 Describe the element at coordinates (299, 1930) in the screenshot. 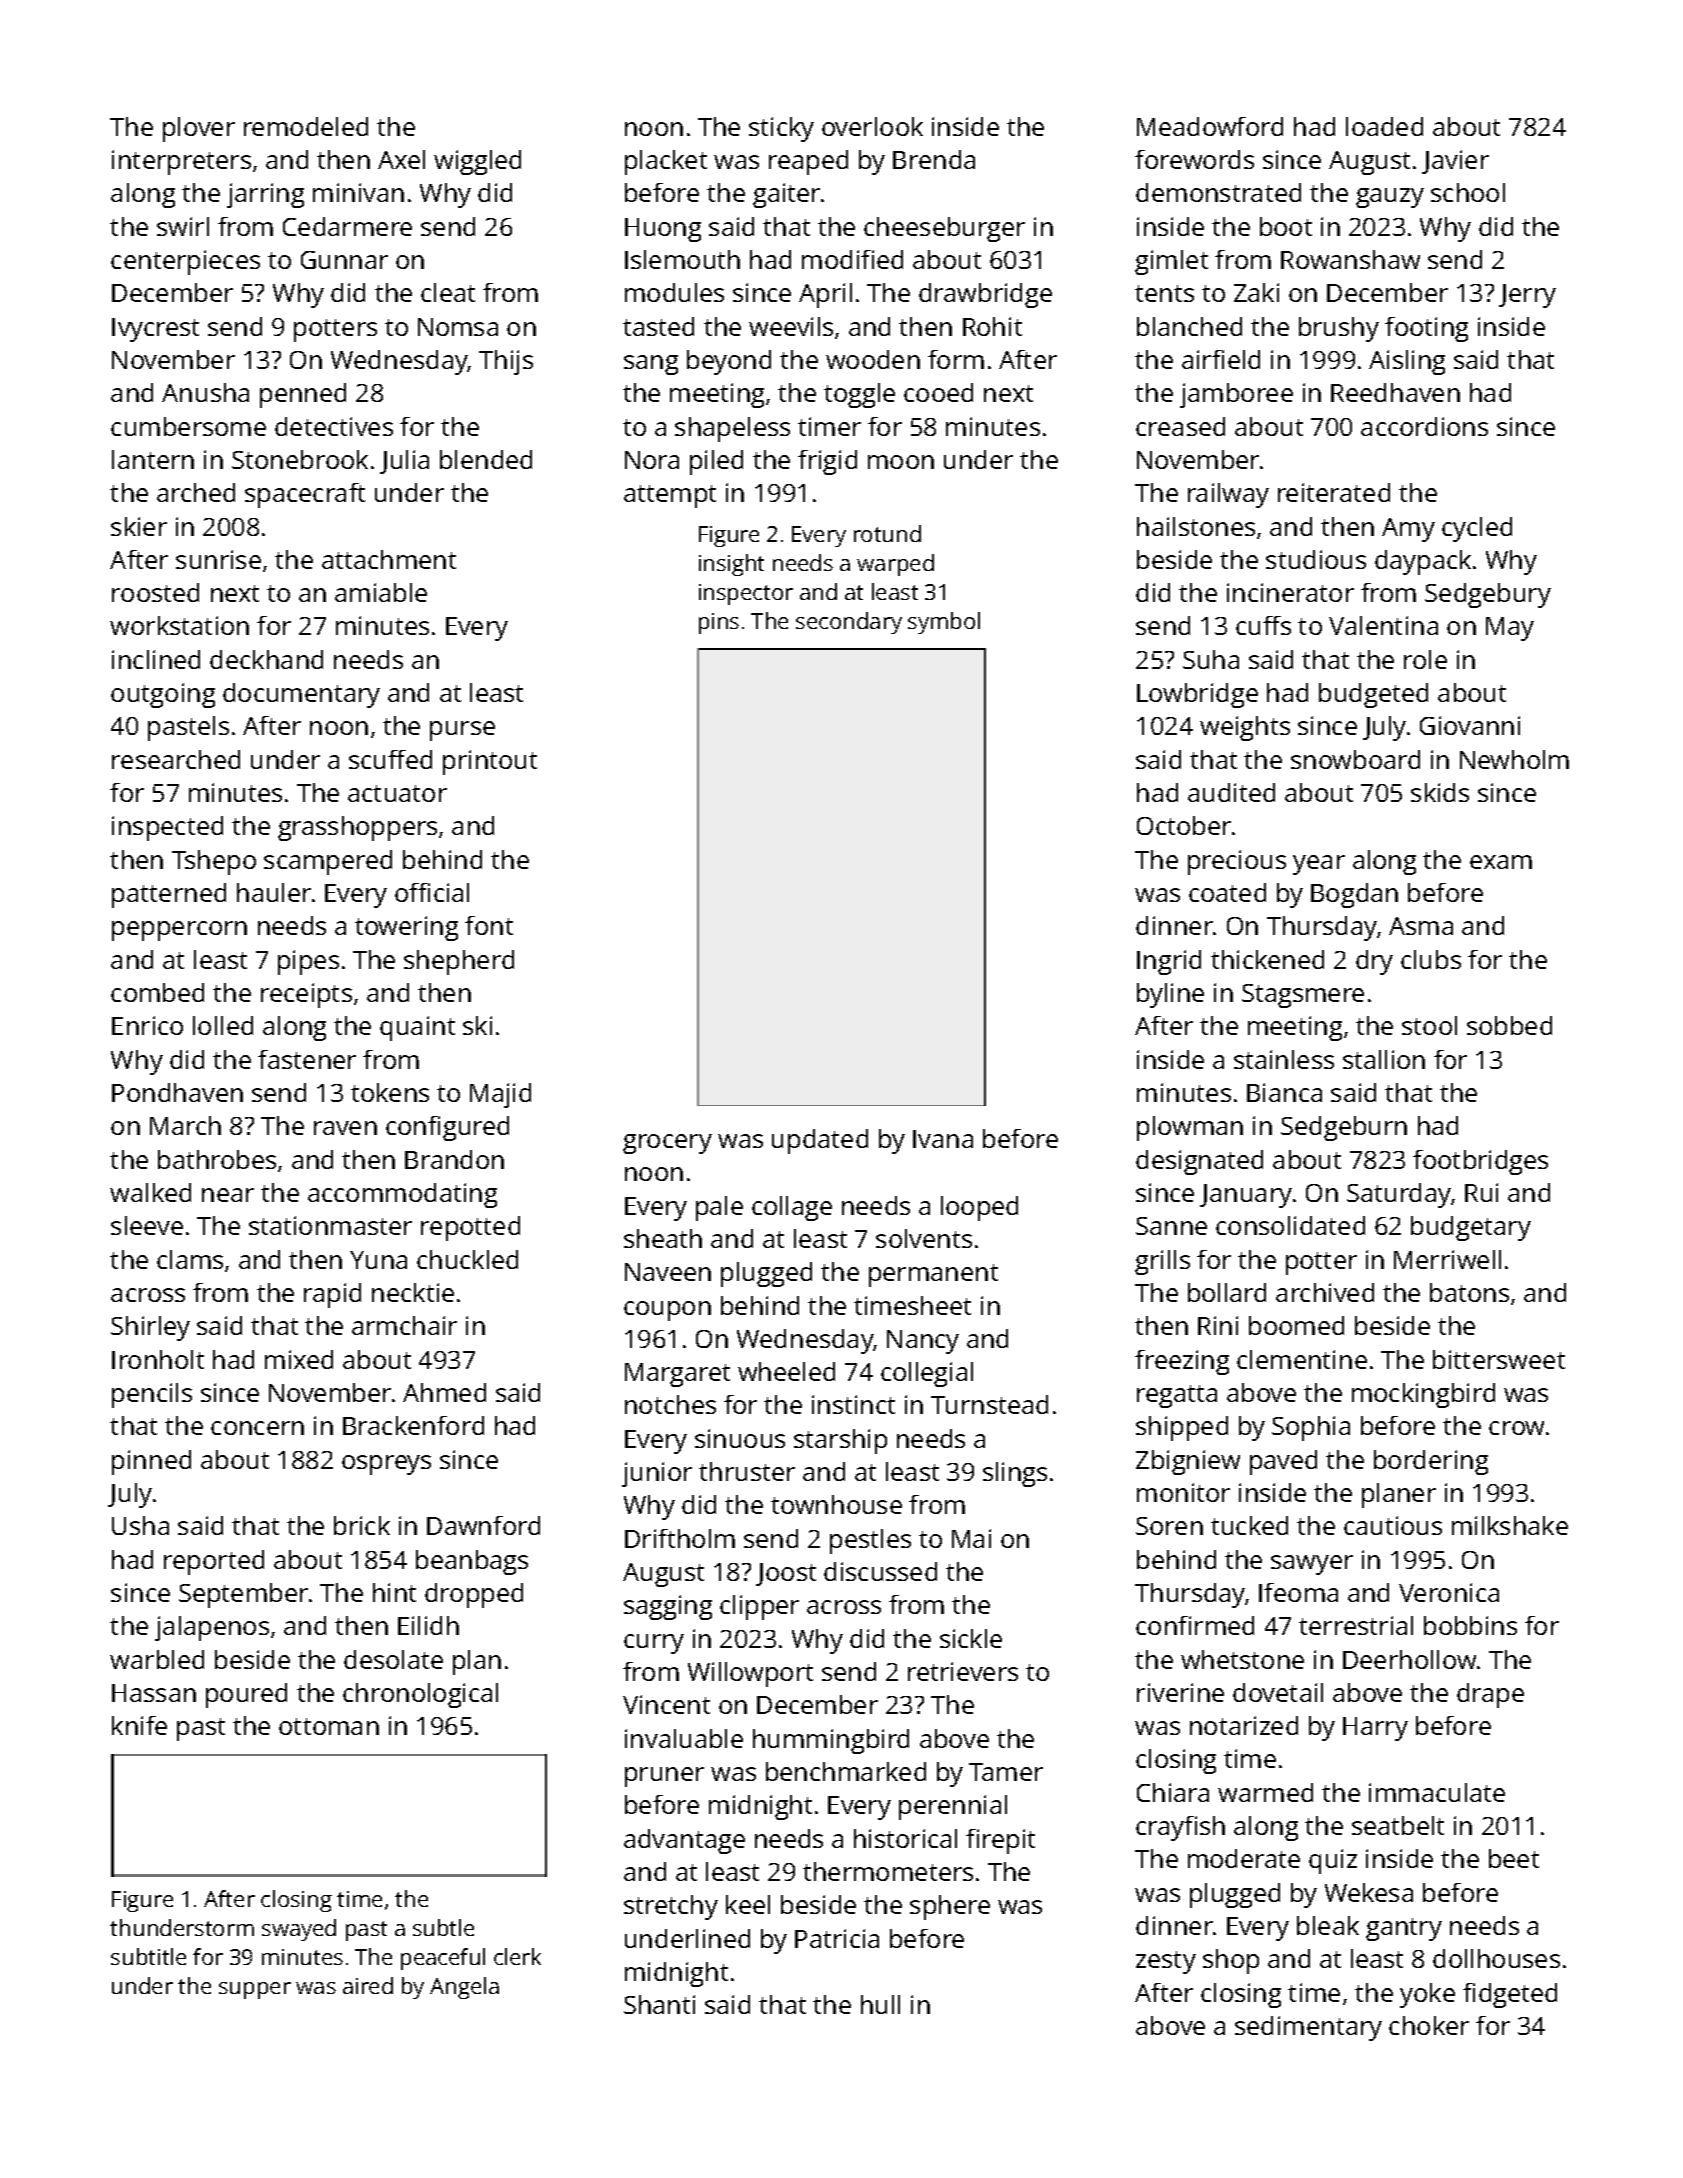

I see `swayed` at that location.
